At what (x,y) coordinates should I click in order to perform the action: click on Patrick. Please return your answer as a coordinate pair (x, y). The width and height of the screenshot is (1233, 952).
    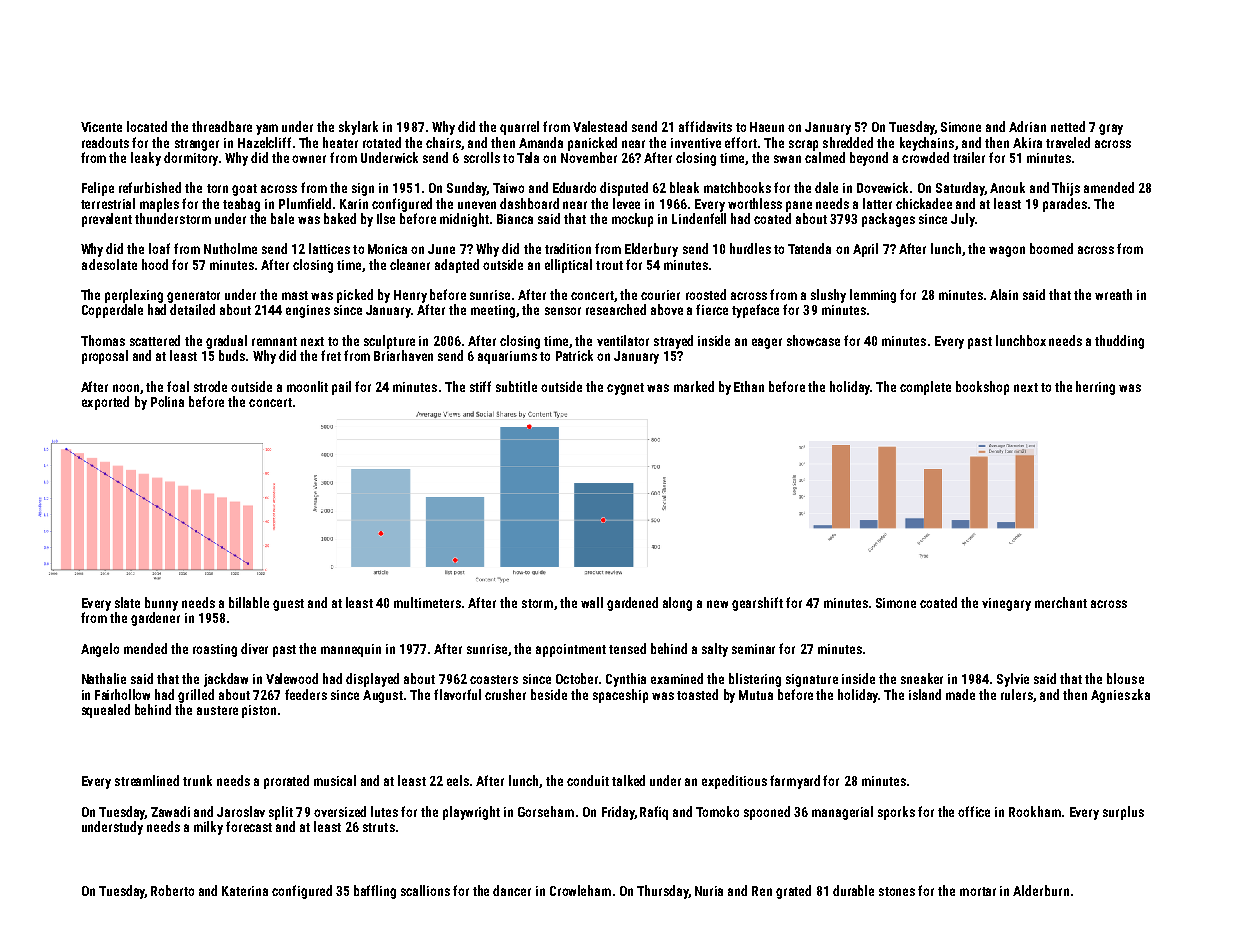
    Looking at the image, I should click on (574, 355).
